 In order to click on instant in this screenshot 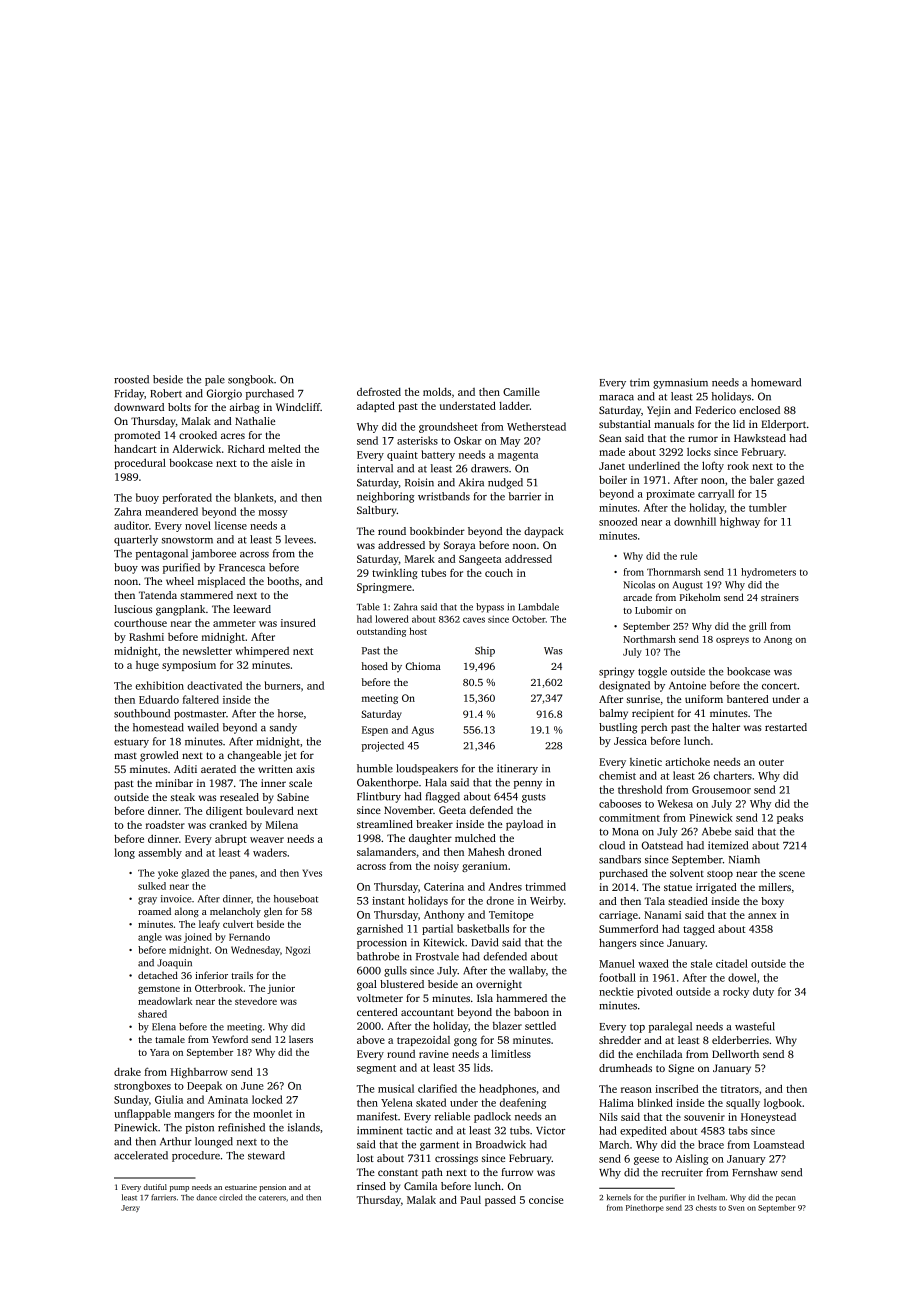, I will do `click(388, 901)`.
